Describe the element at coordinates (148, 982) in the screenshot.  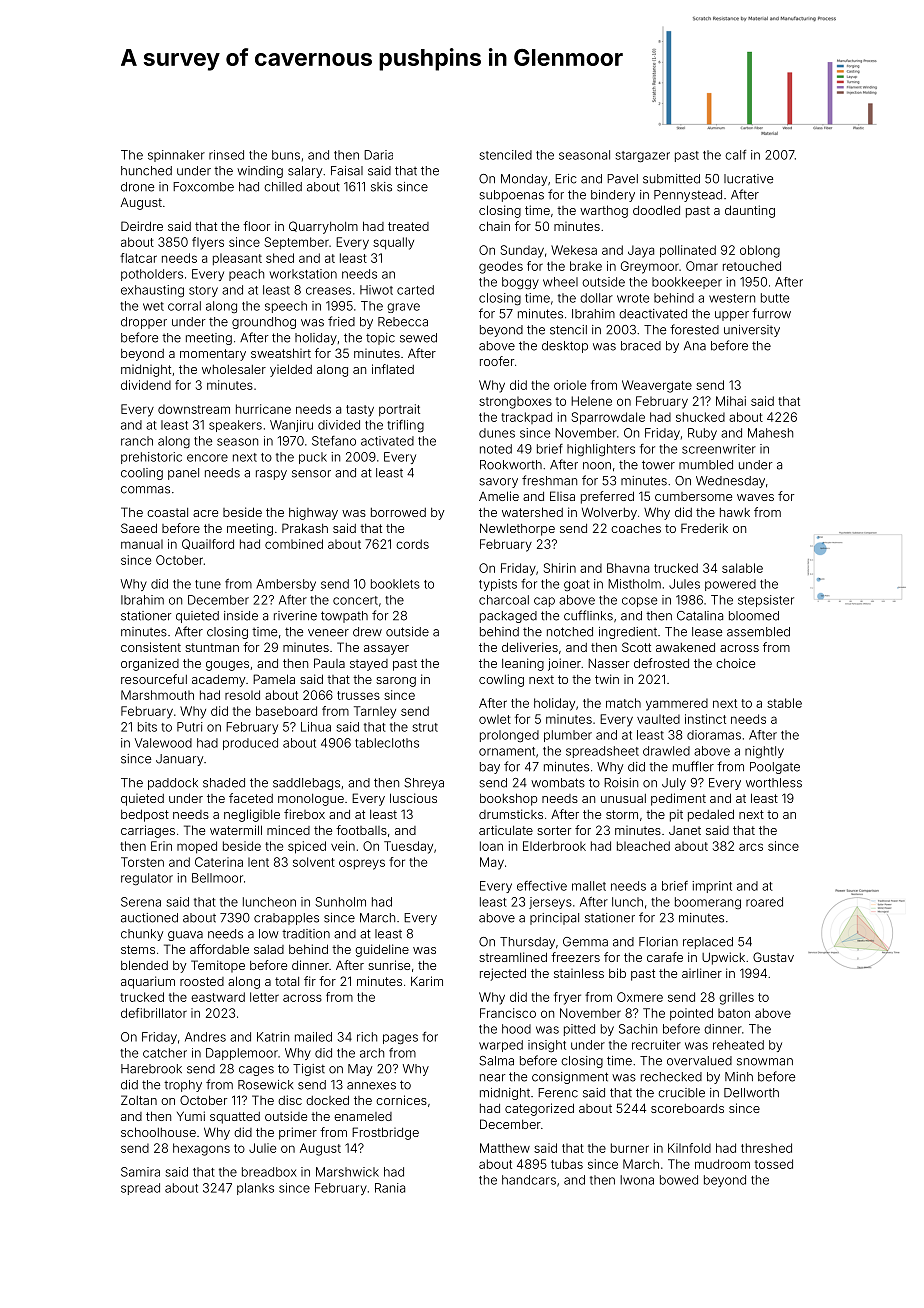
I see `aquarium` at that location.
